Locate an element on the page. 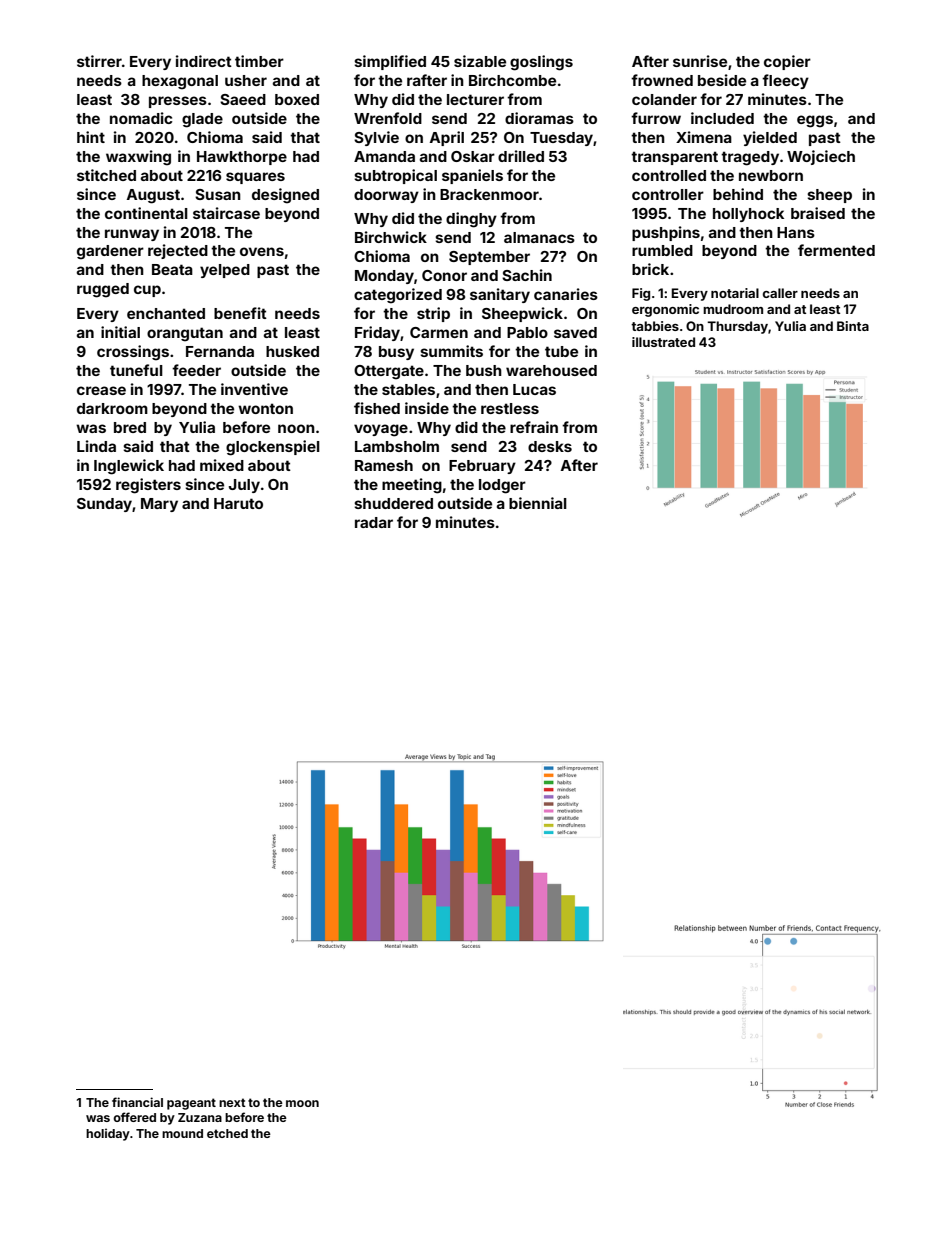 The image size is (952, 1233). etched is located at coordinates (227, 1133).
